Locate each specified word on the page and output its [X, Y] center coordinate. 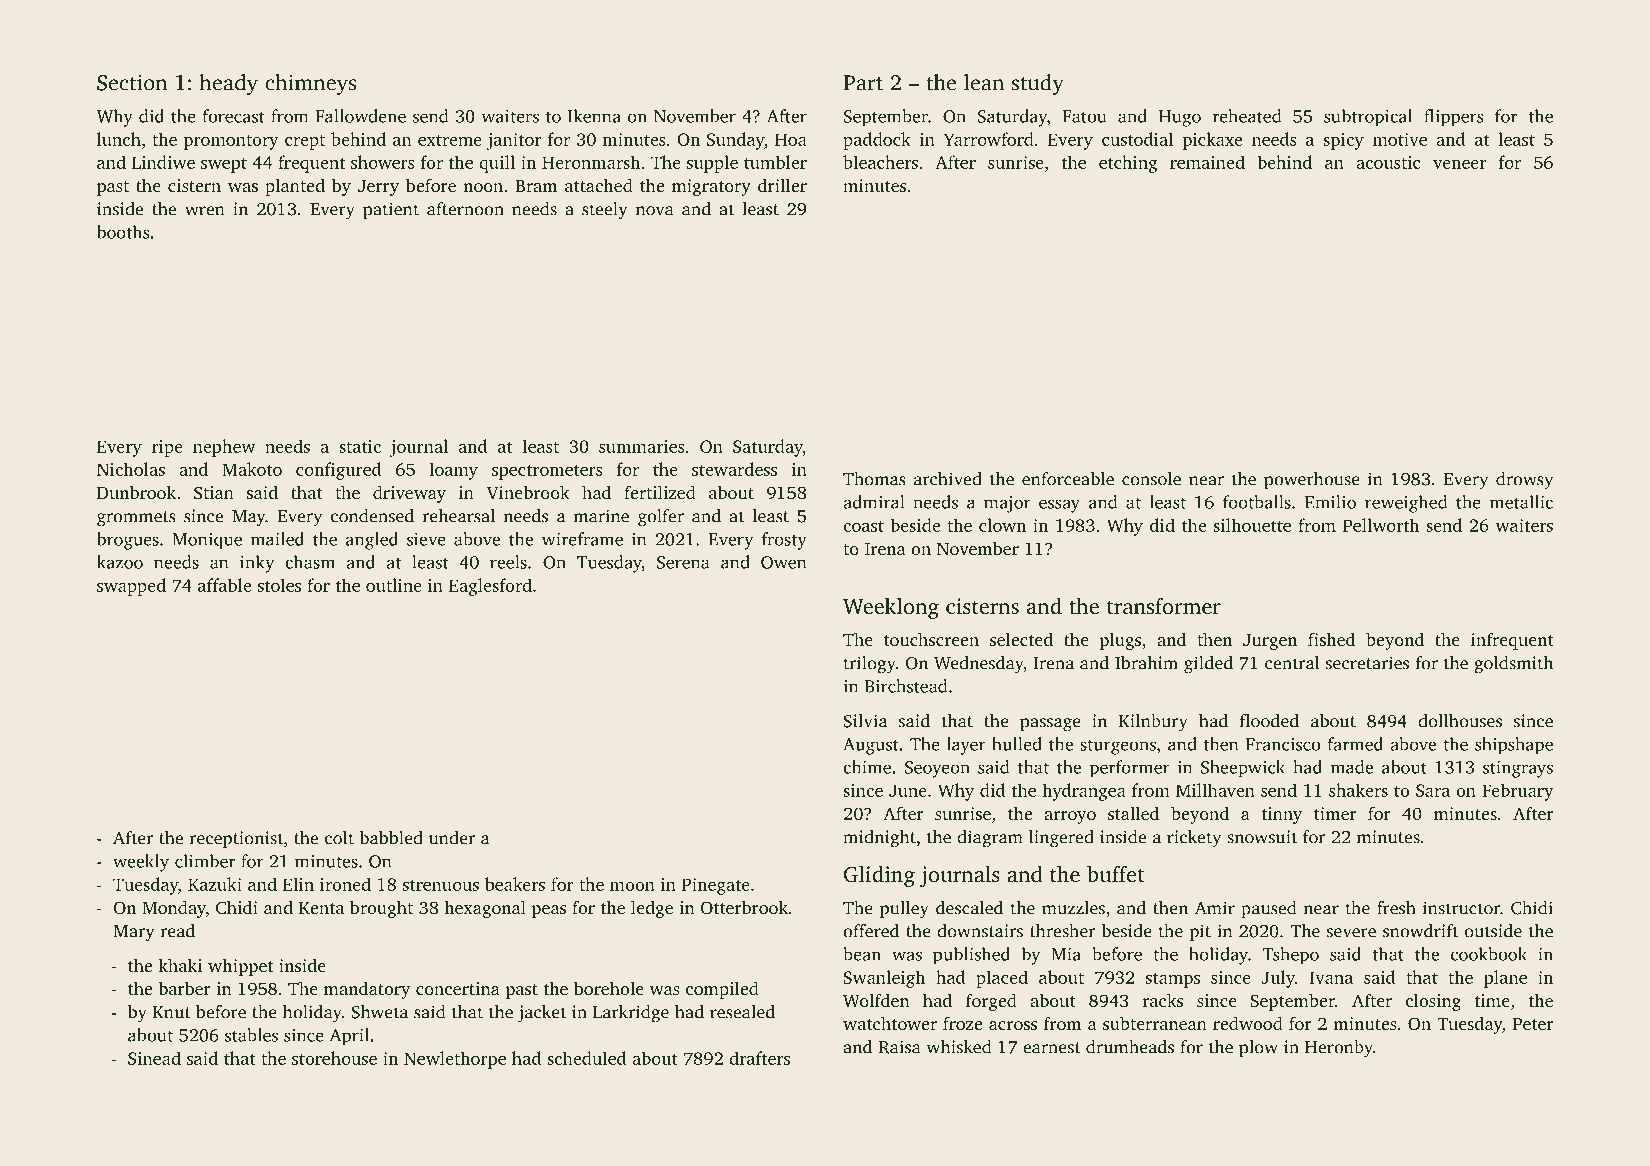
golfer [661, 518]
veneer [1459, 164]
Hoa [791, 139]
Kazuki [215, 884]
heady [229, 85]
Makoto [252, 469]
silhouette [1252, 525]
